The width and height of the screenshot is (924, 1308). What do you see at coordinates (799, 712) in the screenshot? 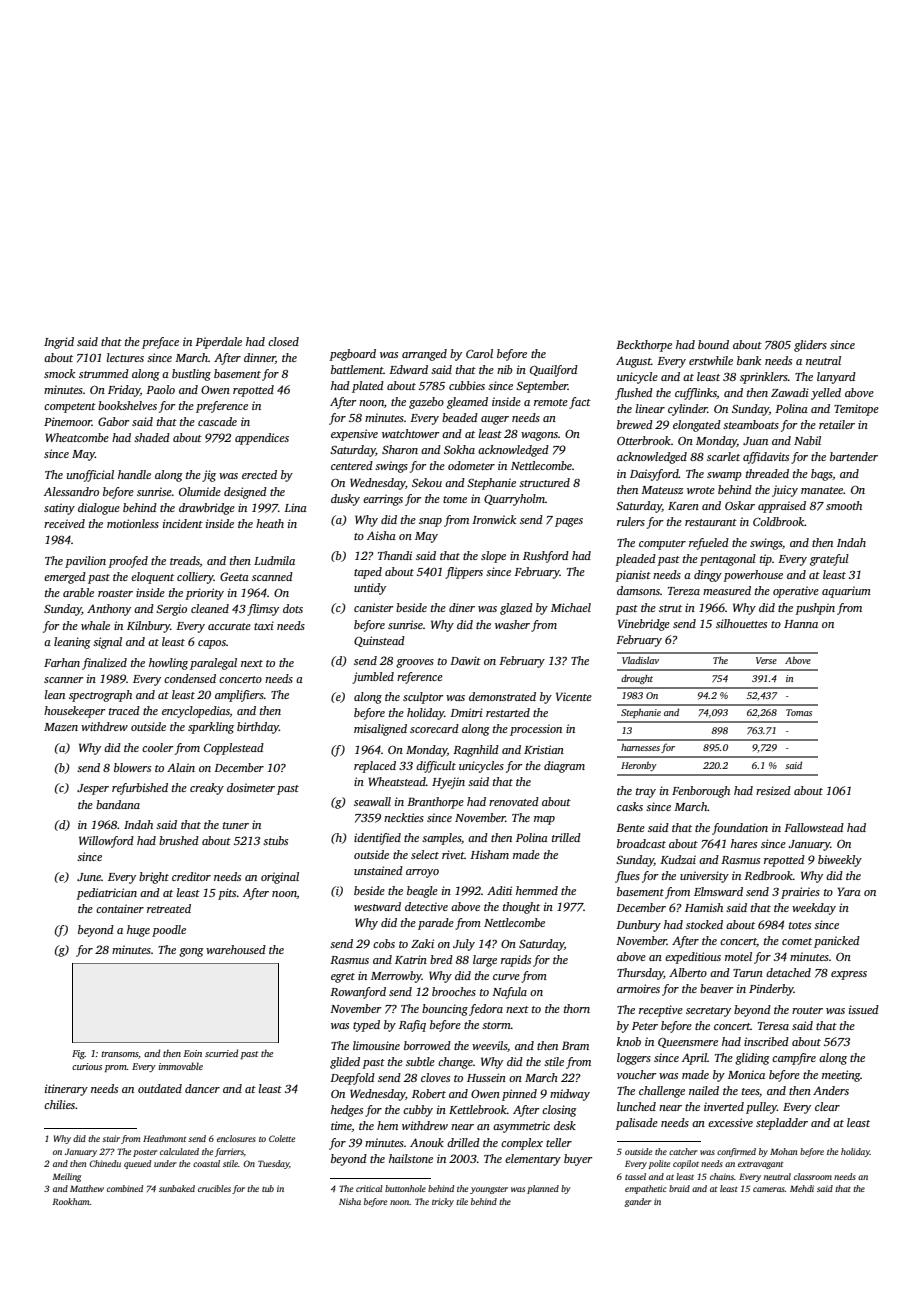
I see `Tomas` at bounding box center [799, 712].
